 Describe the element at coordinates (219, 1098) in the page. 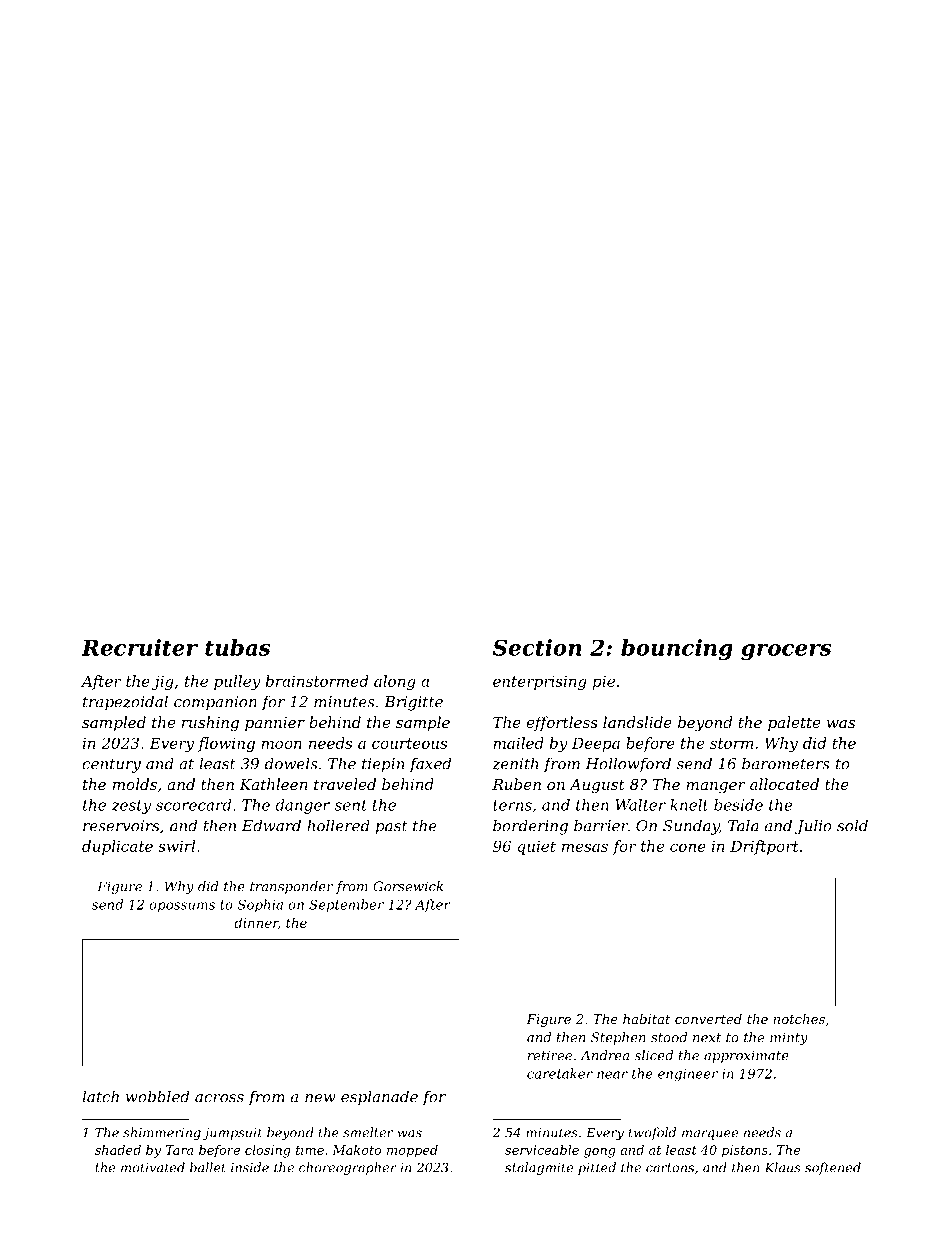

I see `across` at that location.
